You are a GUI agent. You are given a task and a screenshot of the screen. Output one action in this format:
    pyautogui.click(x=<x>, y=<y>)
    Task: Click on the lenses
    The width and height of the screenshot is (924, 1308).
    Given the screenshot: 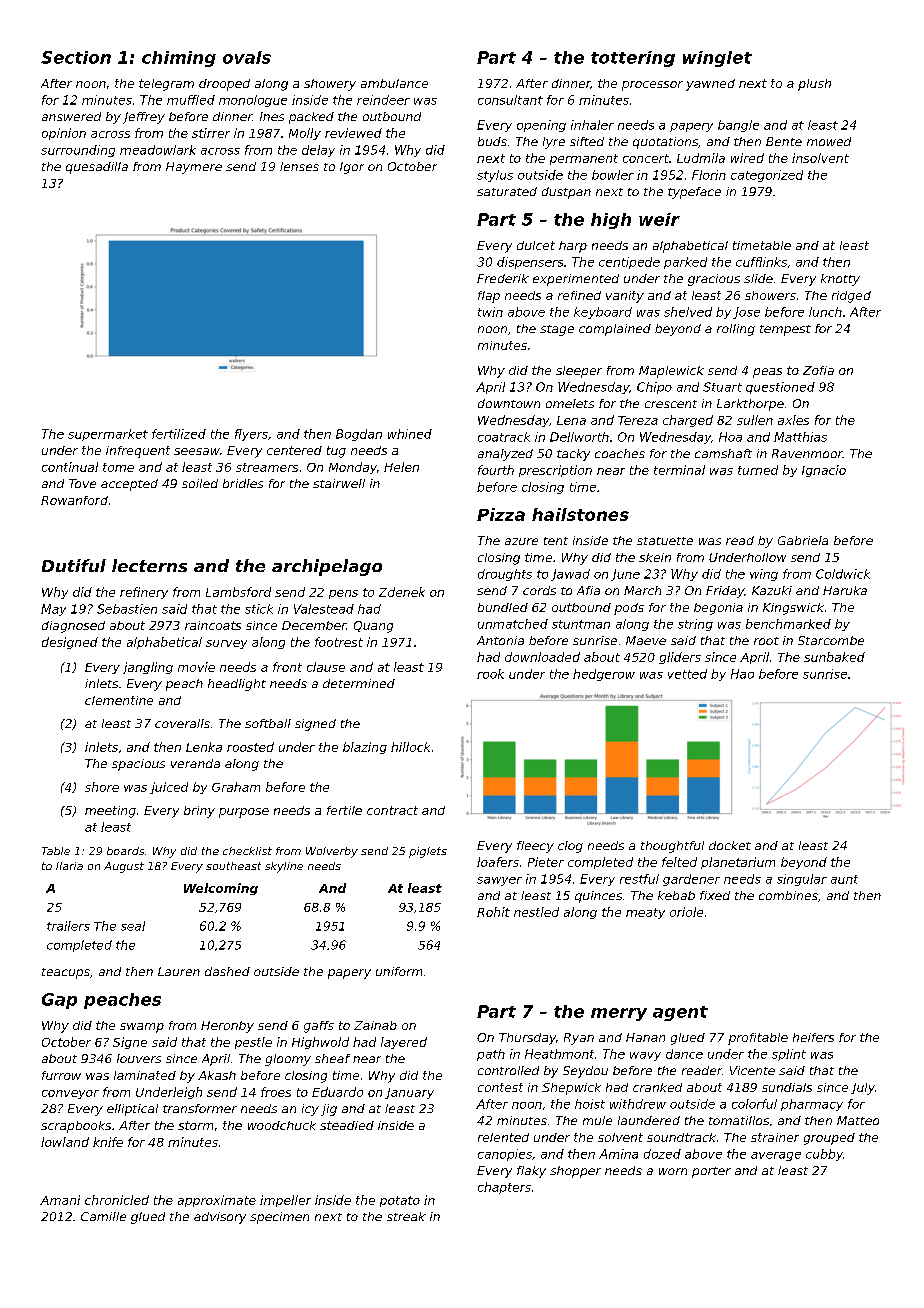 What is the action you would take?
    pyautogui.click(x=299, y=166)
